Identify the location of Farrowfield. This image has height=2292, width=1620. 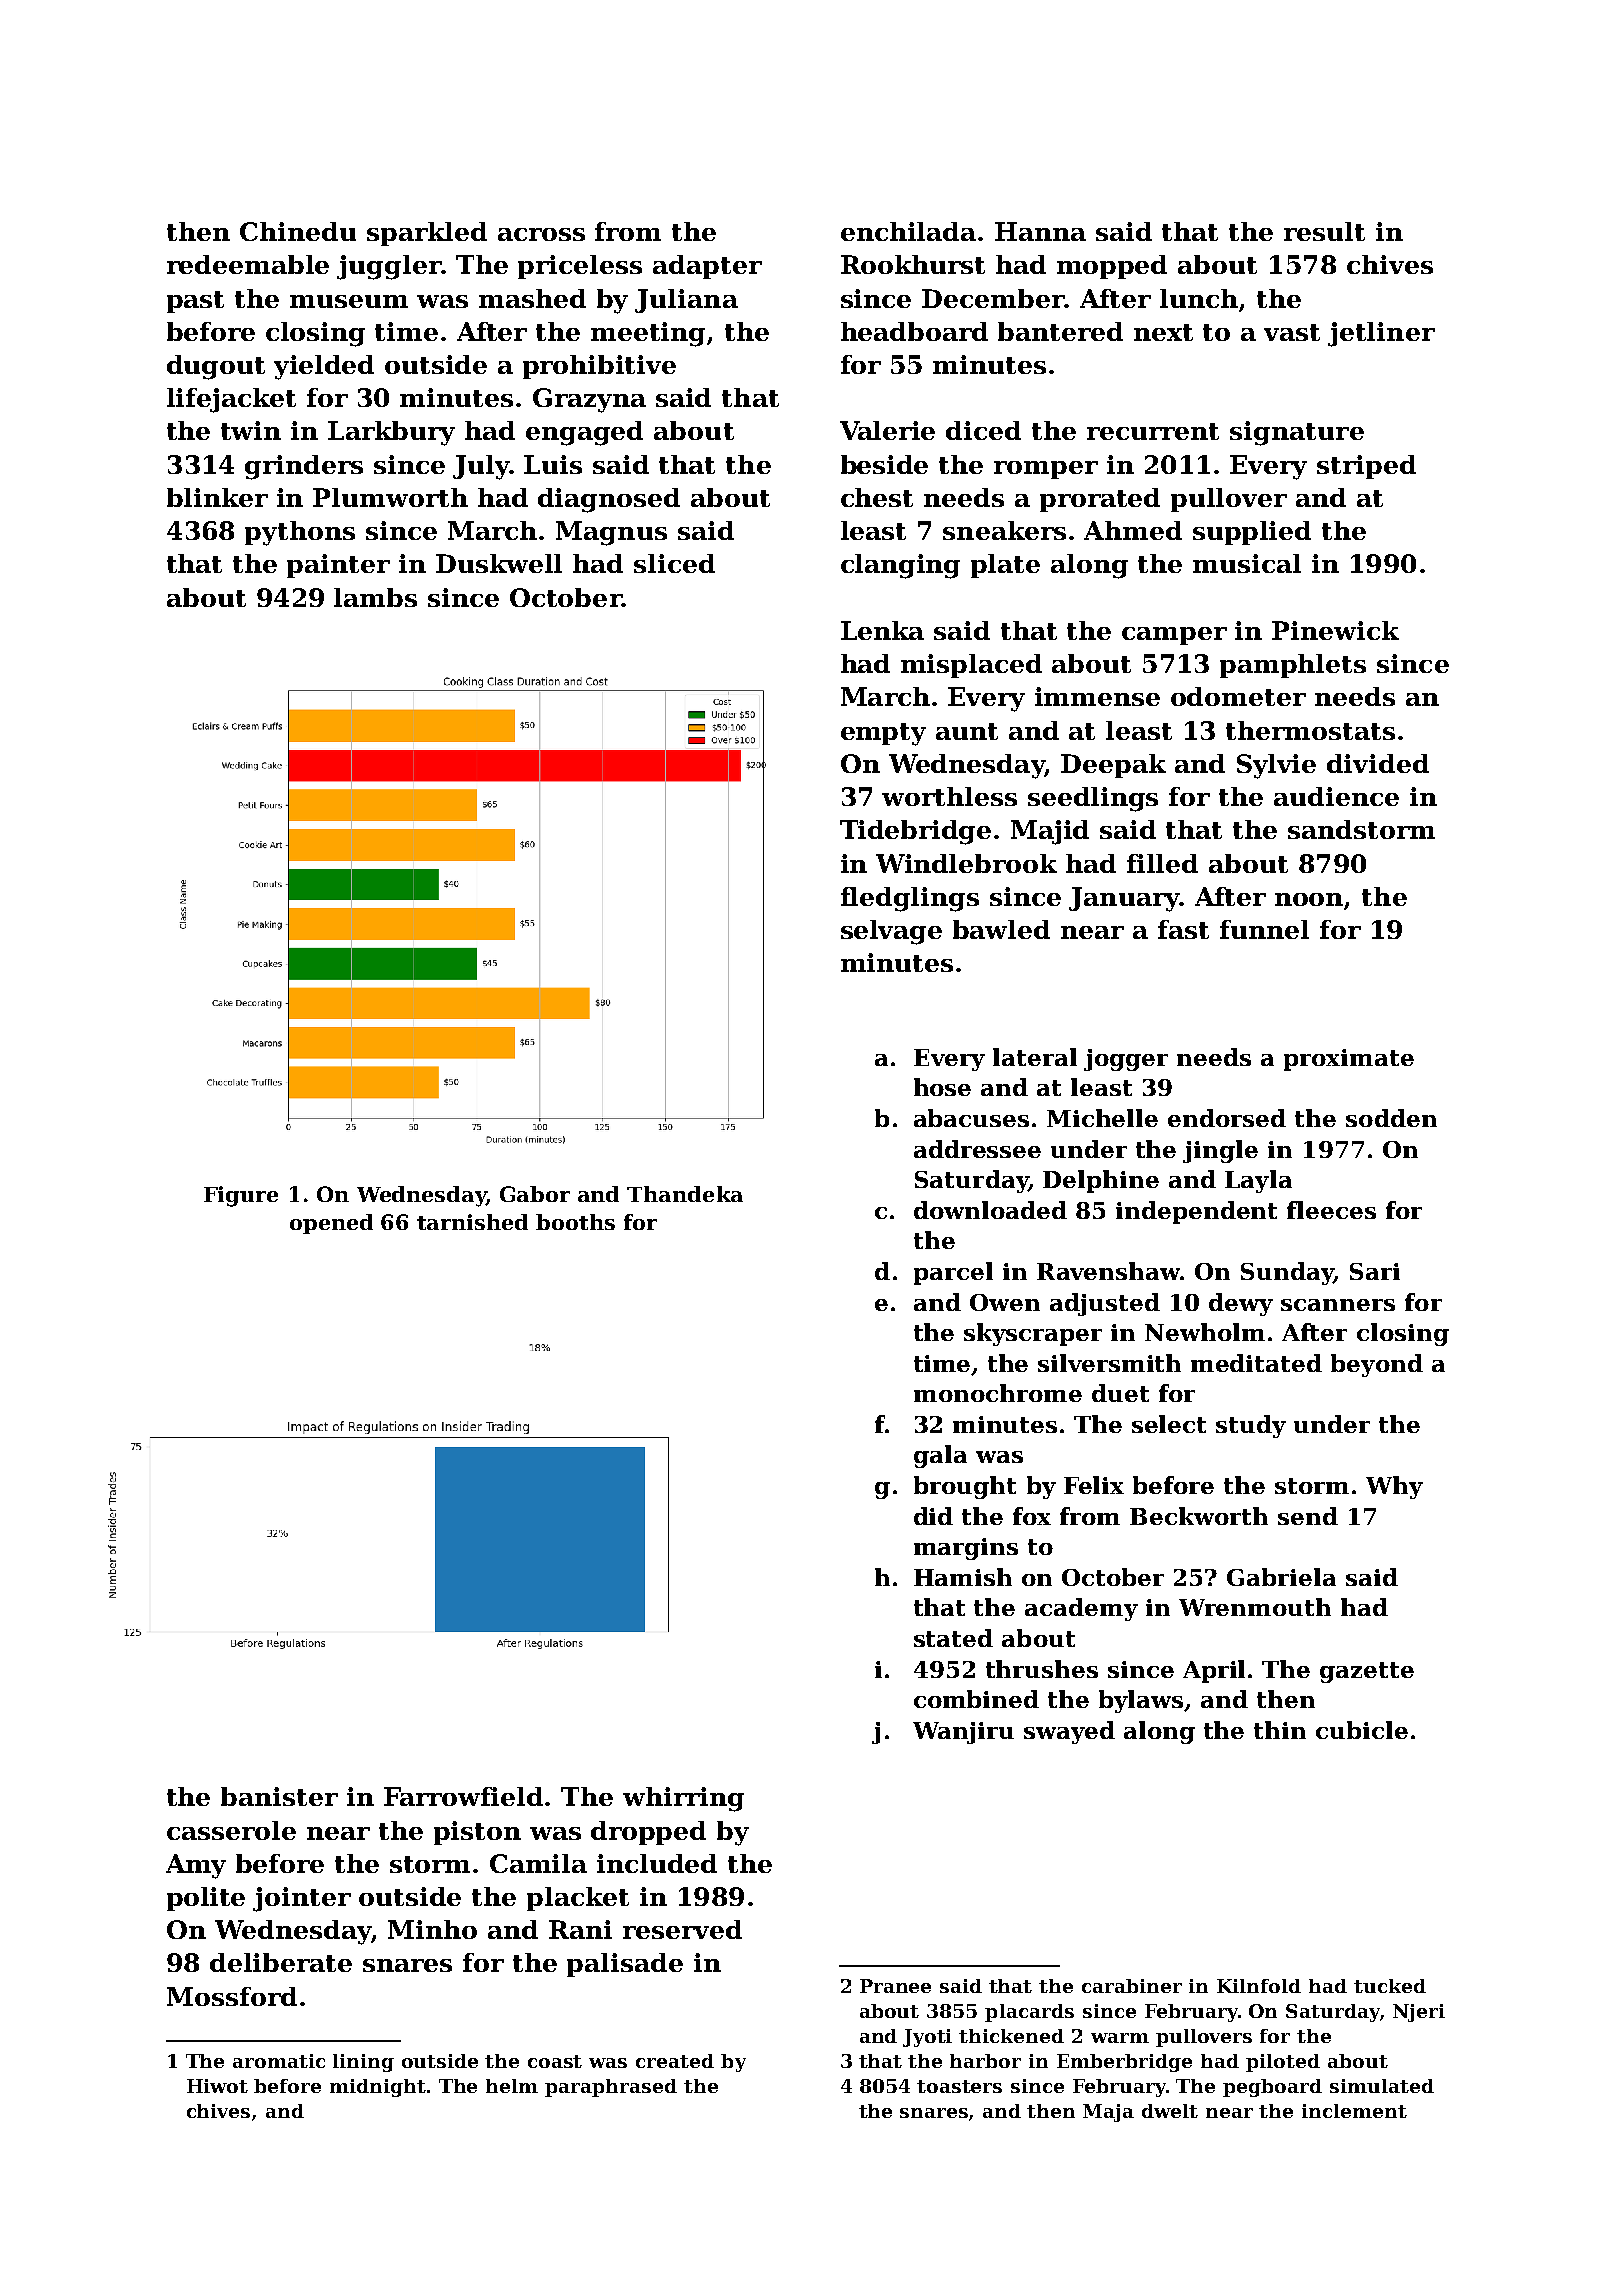
(463, 1796).
